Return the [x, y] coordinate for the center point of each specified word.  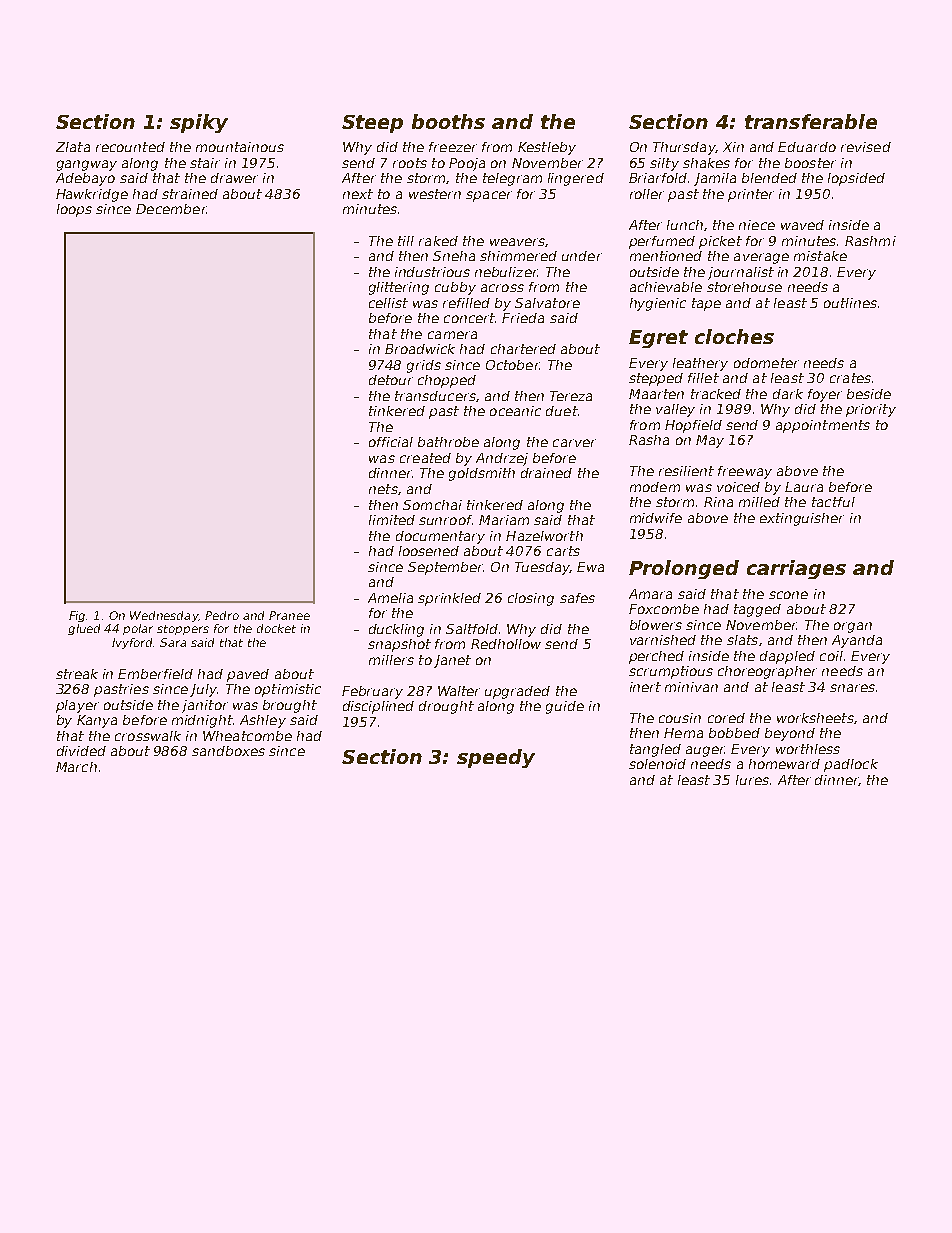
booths [448, 121]
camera [452, 335]
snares [852, 688]
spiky [199, 123]
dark [788, 394]
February [372, 692]
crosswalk [148, 736]
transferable [811, 121]
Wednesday [164, 616]
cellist [388, 303]
